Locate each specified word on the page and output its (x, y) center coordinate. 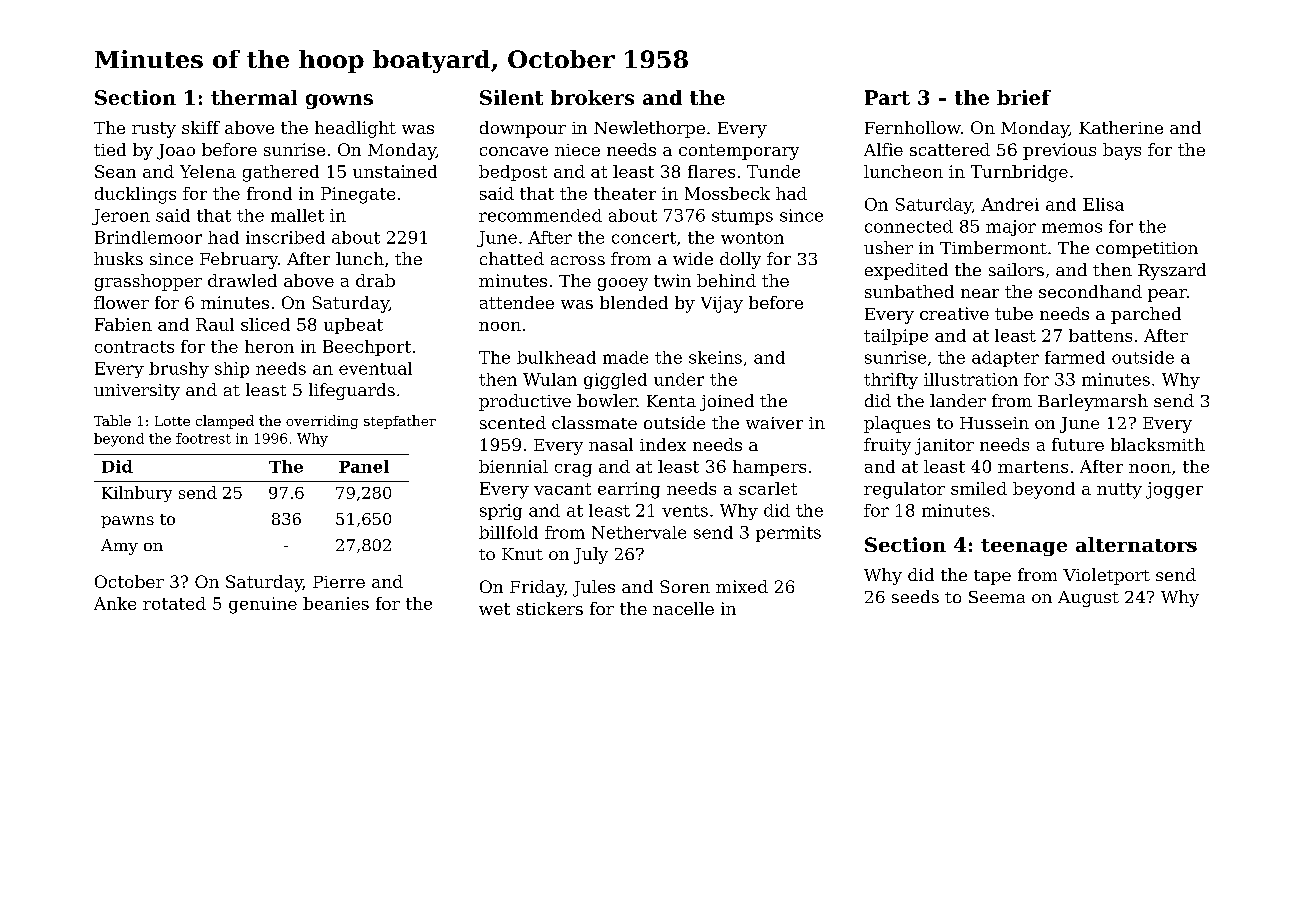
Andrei (1010, 204)
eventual (375, 368)
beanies (336, 603)
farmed (1075, 357)
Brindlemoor (148, 237)
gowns (339, 101)
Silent (511, 97)
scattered (950, 149)
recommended (540, 215)
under (679, 379)
